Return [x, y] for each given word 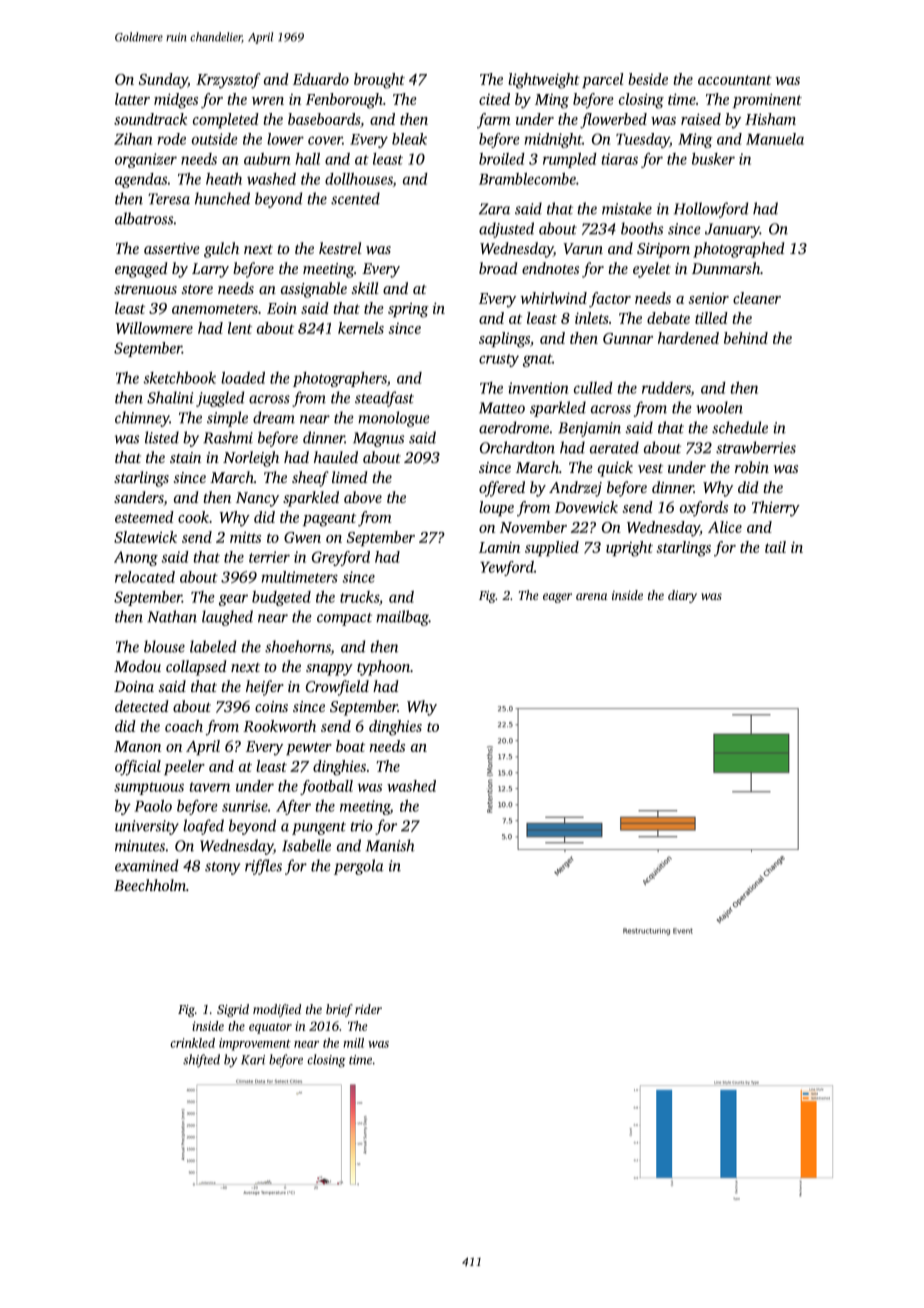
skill [365, 288]
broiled [502, 159]
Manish [390, 845]
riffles [263, 867]
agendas [141, 180]
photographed [739, 250]
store [197, 289]
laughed [227, 618]
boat [350, 746]
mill [353, 1043]
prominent [767, 100]
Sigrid [233, 1010]
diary [682, 596]
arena [591, 596]
